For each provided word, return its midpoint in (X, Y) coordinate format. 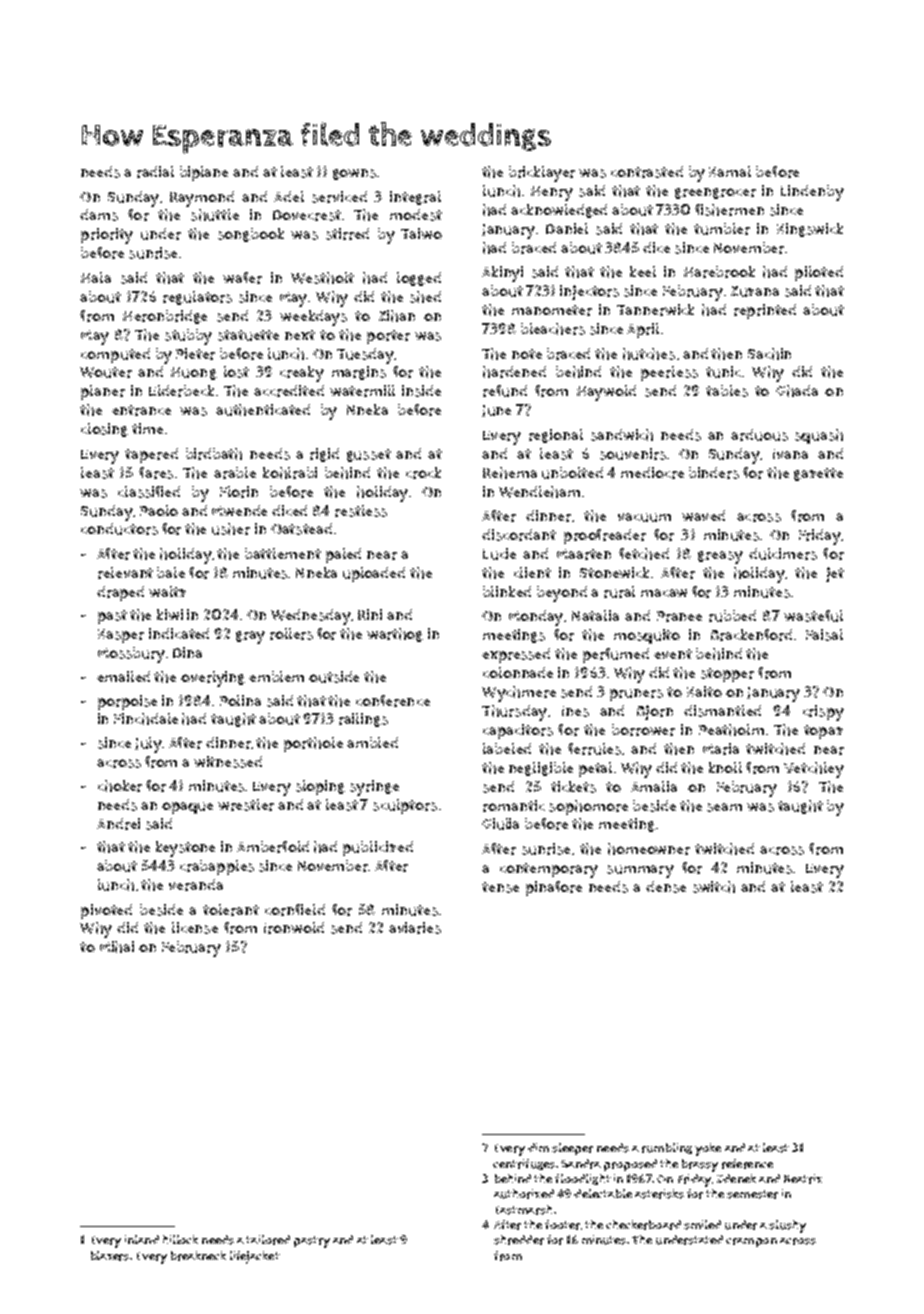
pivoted (106, 911)
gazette (818, 474)
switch (714, 887)
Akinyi (502, 274)
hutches (649, 354)
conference (393, 701)
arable (235, 473)
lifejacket (255, 1257)
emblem (276, 676)
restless (361, 511)
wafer (242, 278)
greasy (720, 557)
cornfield (295, 910)
